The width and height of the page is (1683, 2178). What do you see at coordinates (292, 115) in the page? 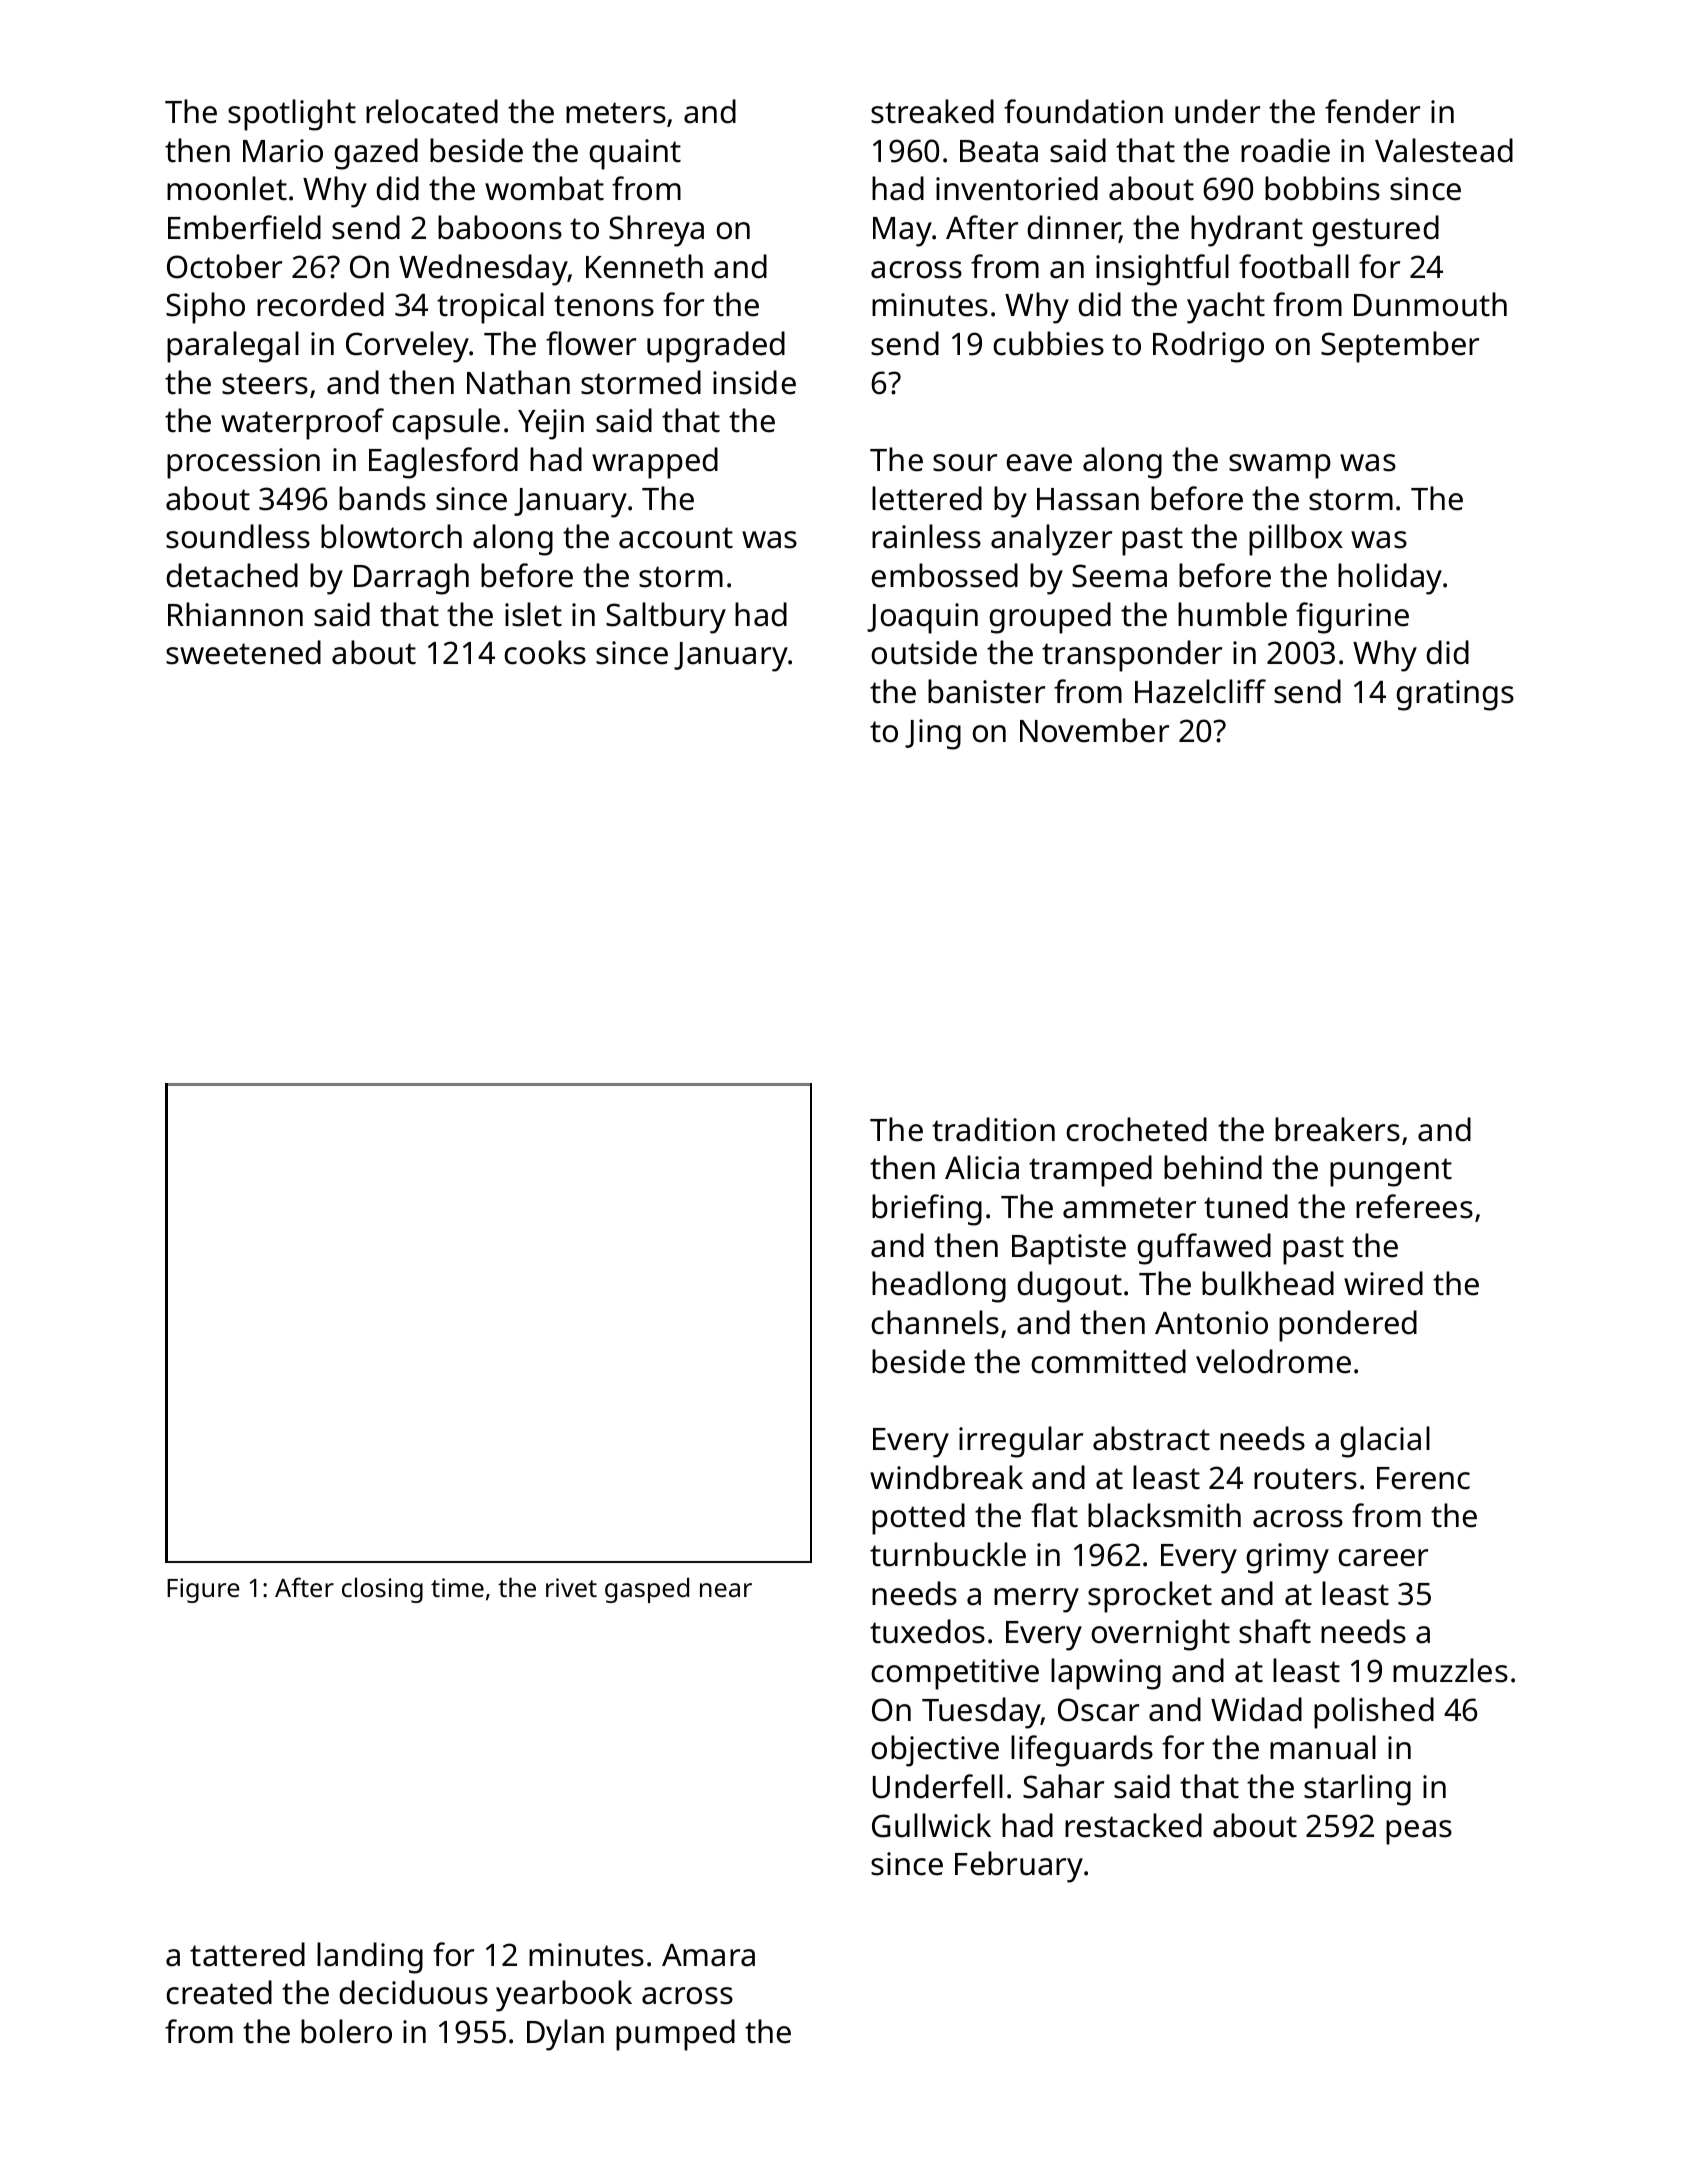
I see `spotlight` at bounding box center [292, 115].
